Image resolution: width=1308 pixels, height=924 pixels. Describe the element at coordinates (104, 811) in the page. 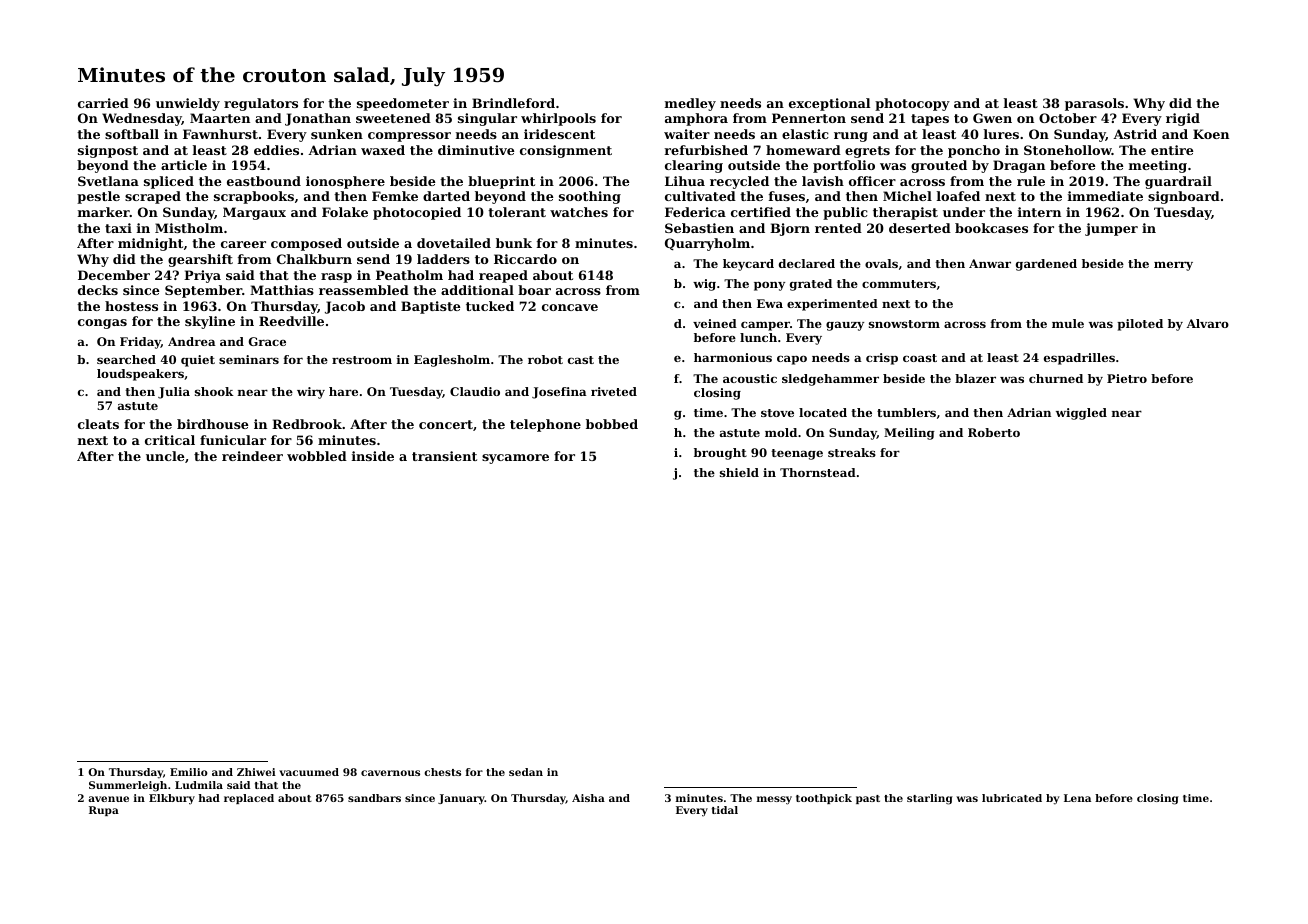

I see `Rupa` at that location.
